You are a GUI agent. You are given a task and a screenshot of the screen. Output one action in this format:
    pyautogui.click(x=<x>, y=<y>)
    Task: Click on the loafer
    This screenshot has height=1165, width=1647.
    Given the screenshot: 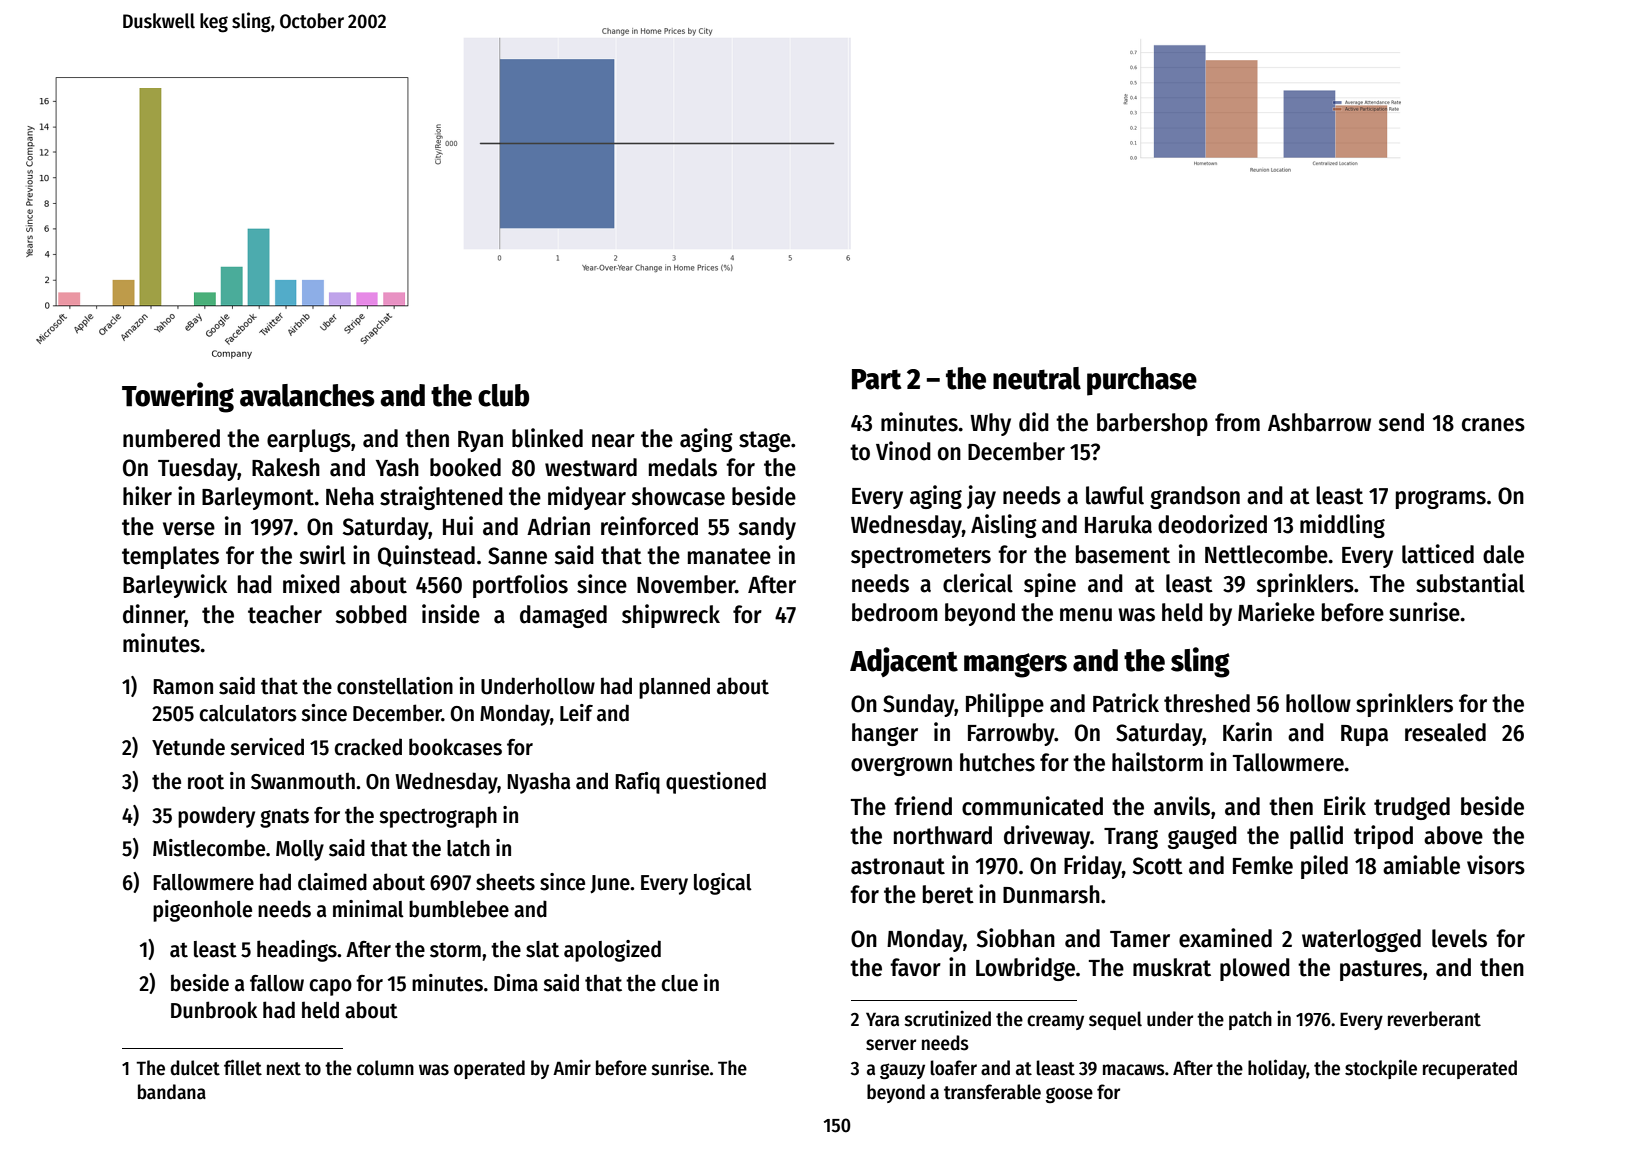 What is the action you would take?
    pyautogui.click(x=953, y=1068)
